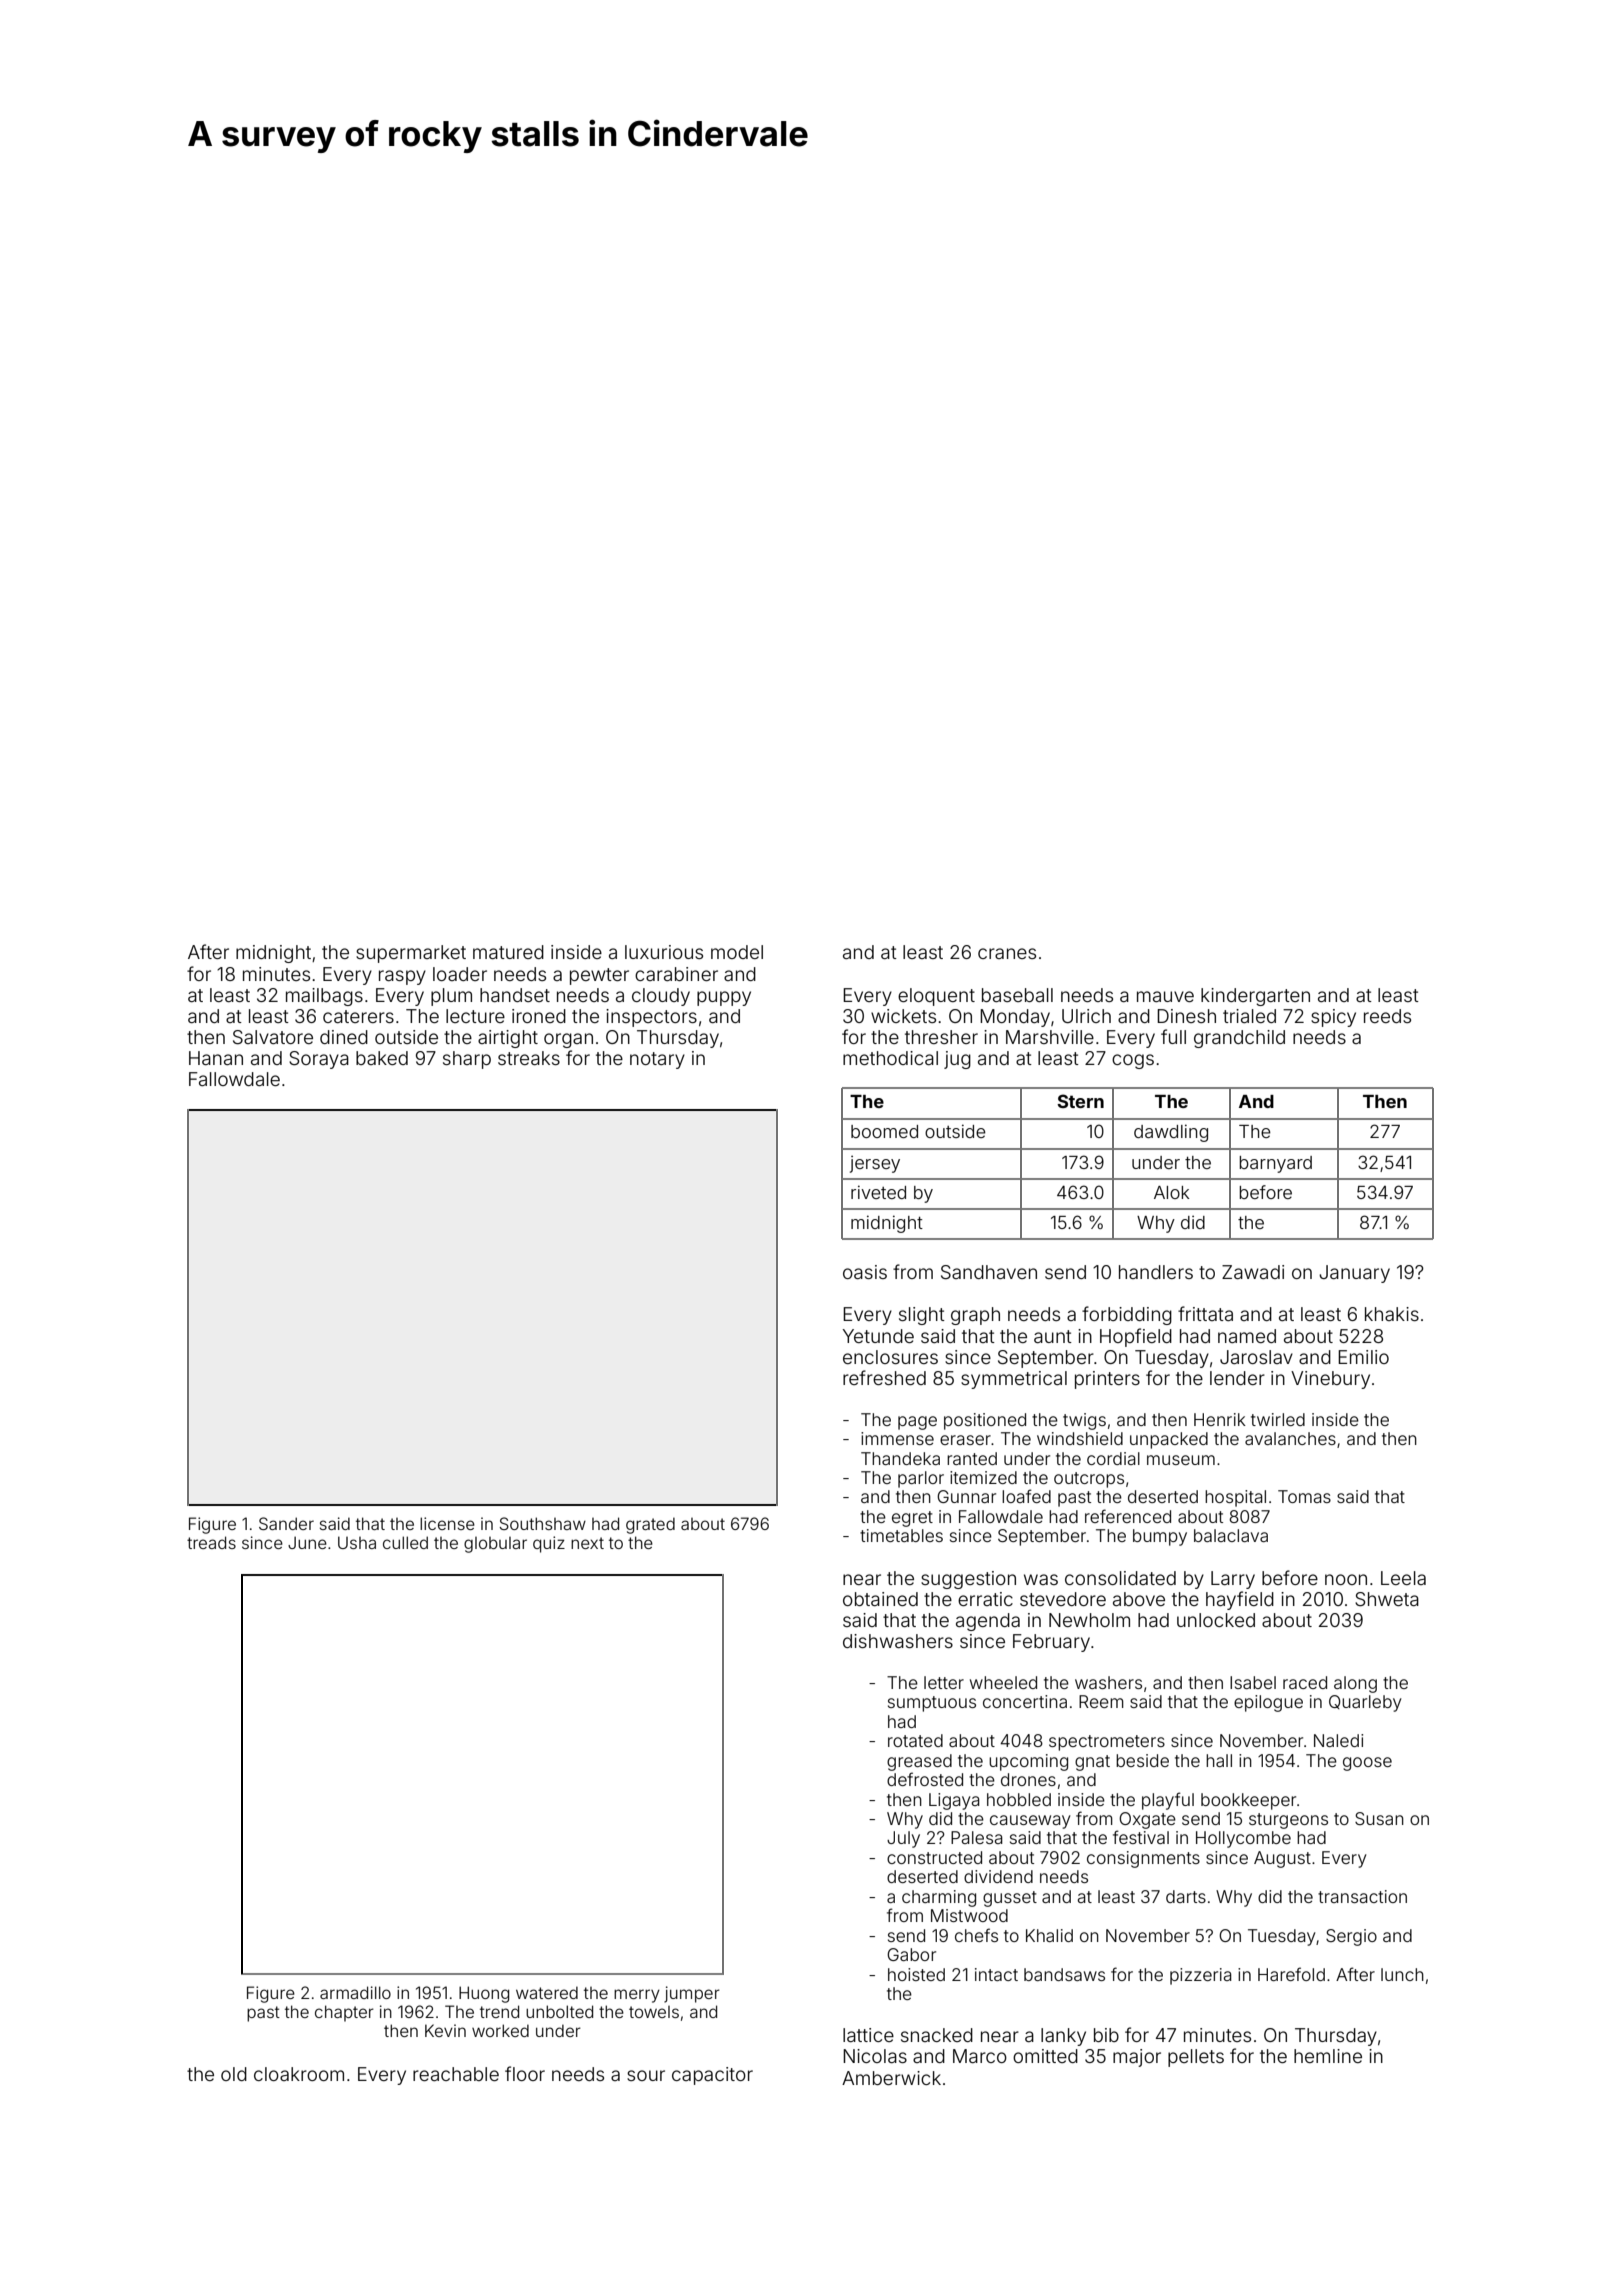 The width and height of the screenshot is (1620, 2292). Describe the element at coordinates (1128, 1516) in the screenshot. I see `referenced` at that location.
